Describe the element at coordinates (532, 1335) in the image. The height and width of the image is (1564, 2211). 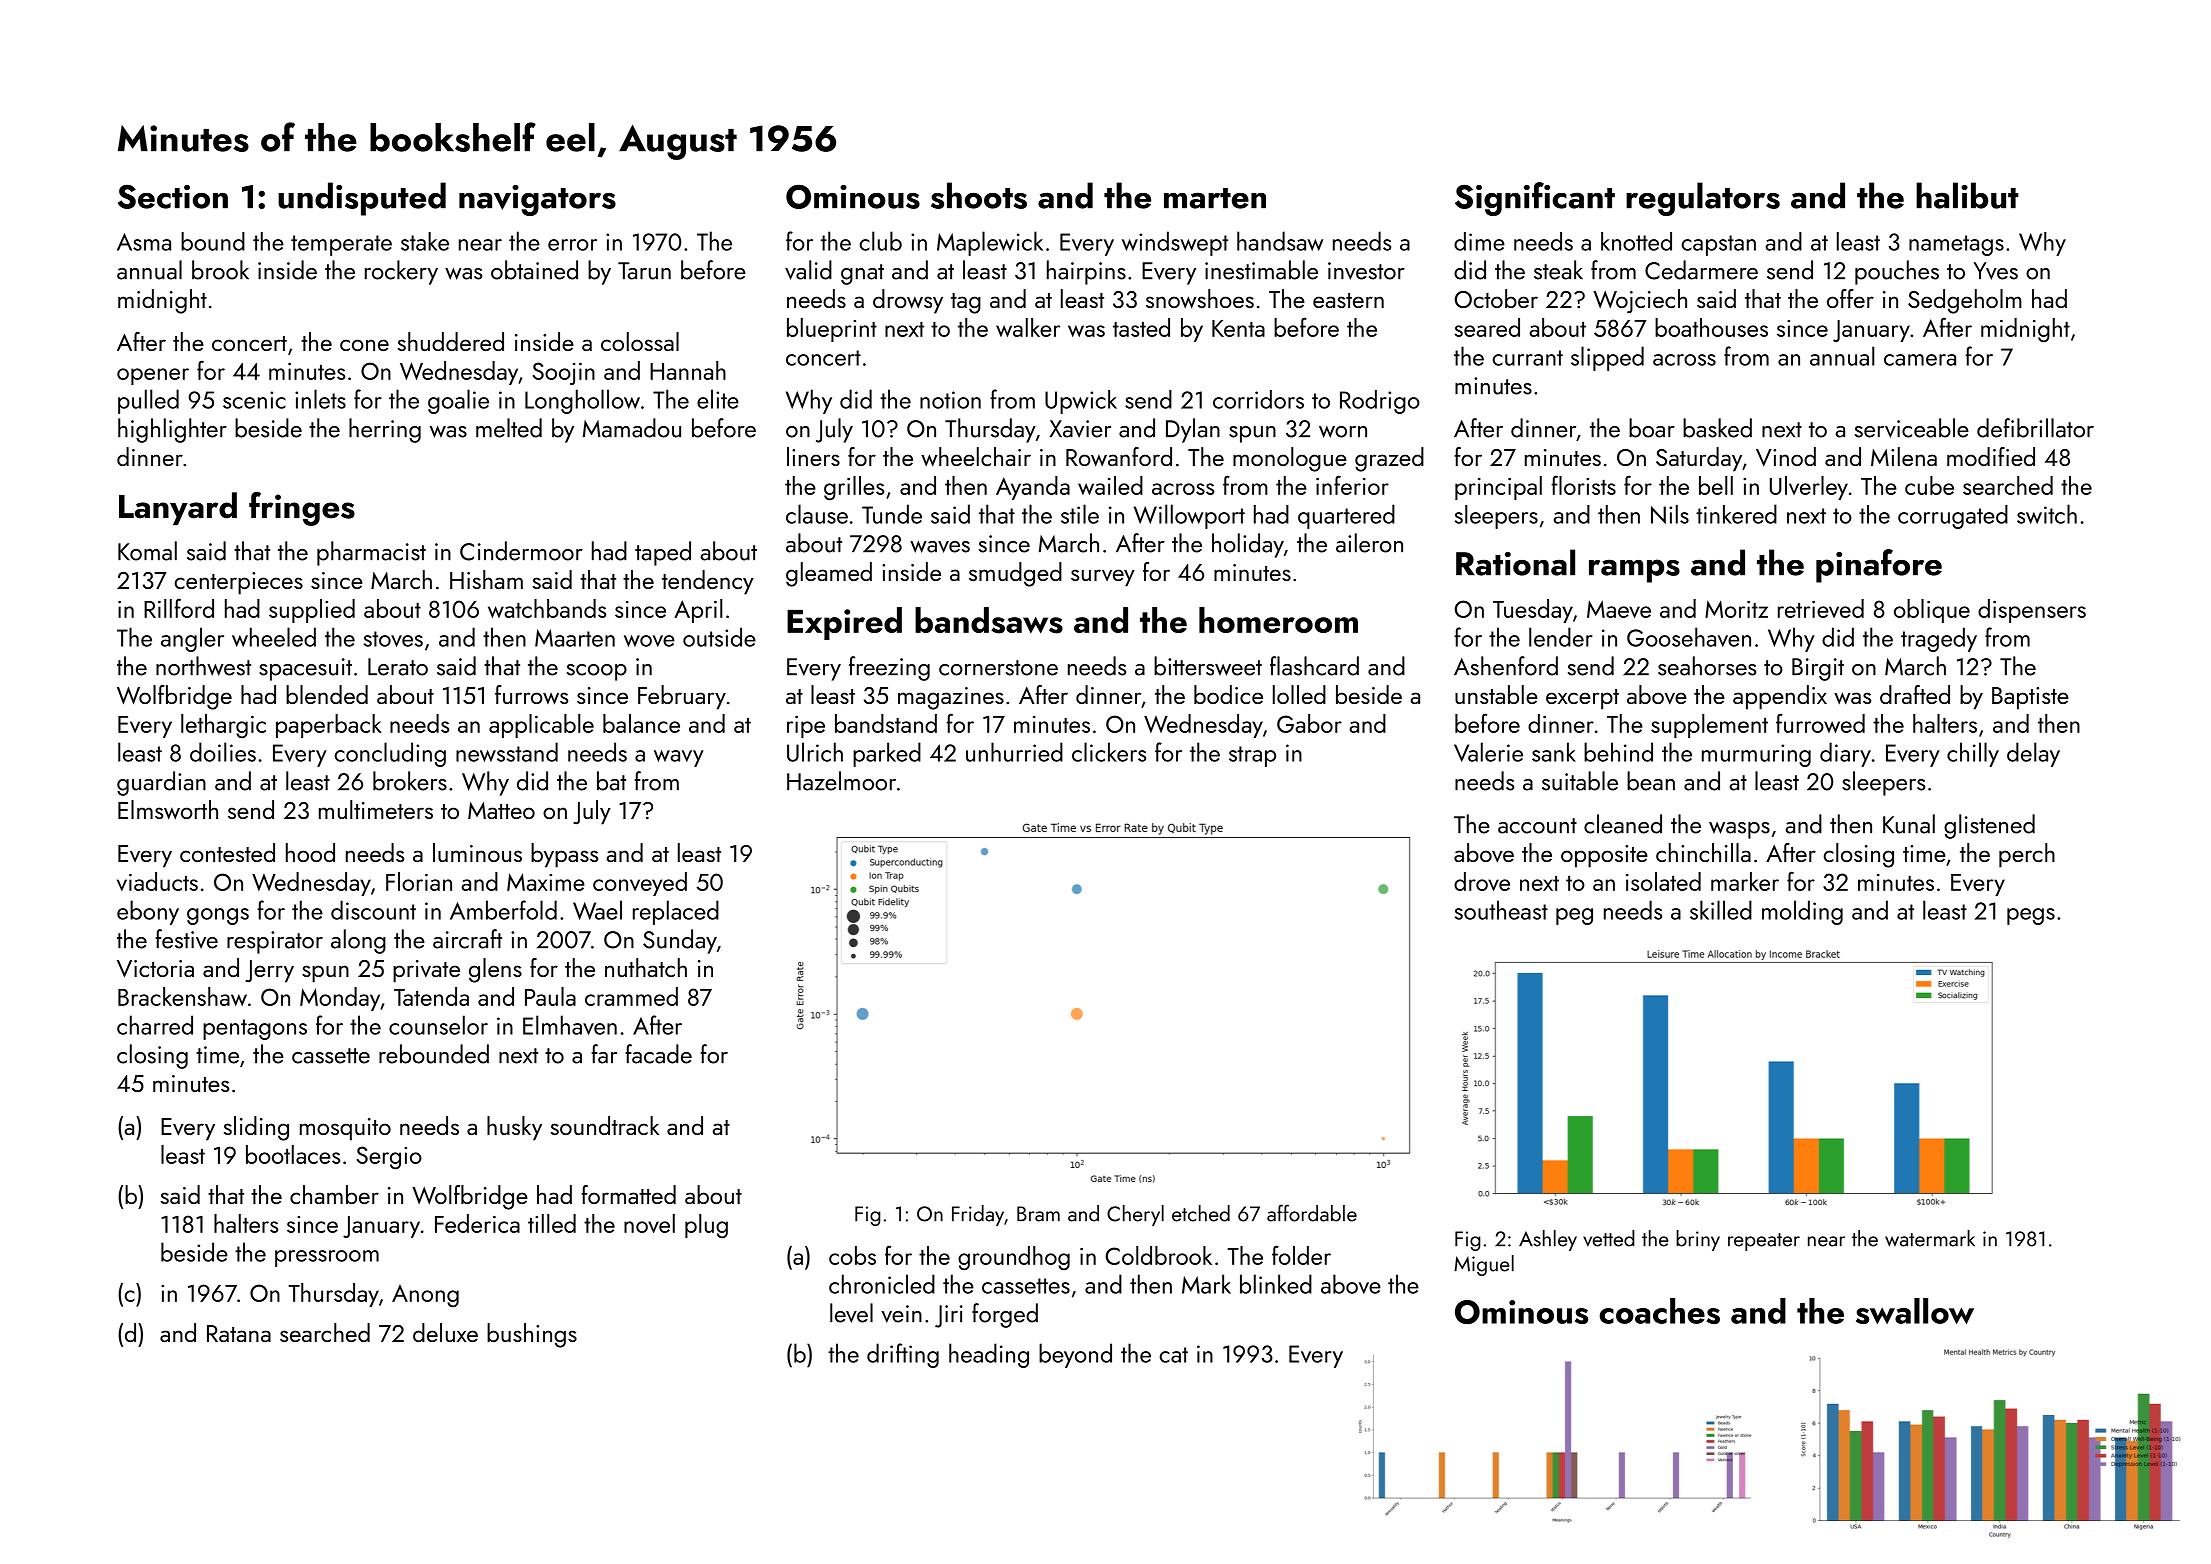
I see `bushings` at that location.
